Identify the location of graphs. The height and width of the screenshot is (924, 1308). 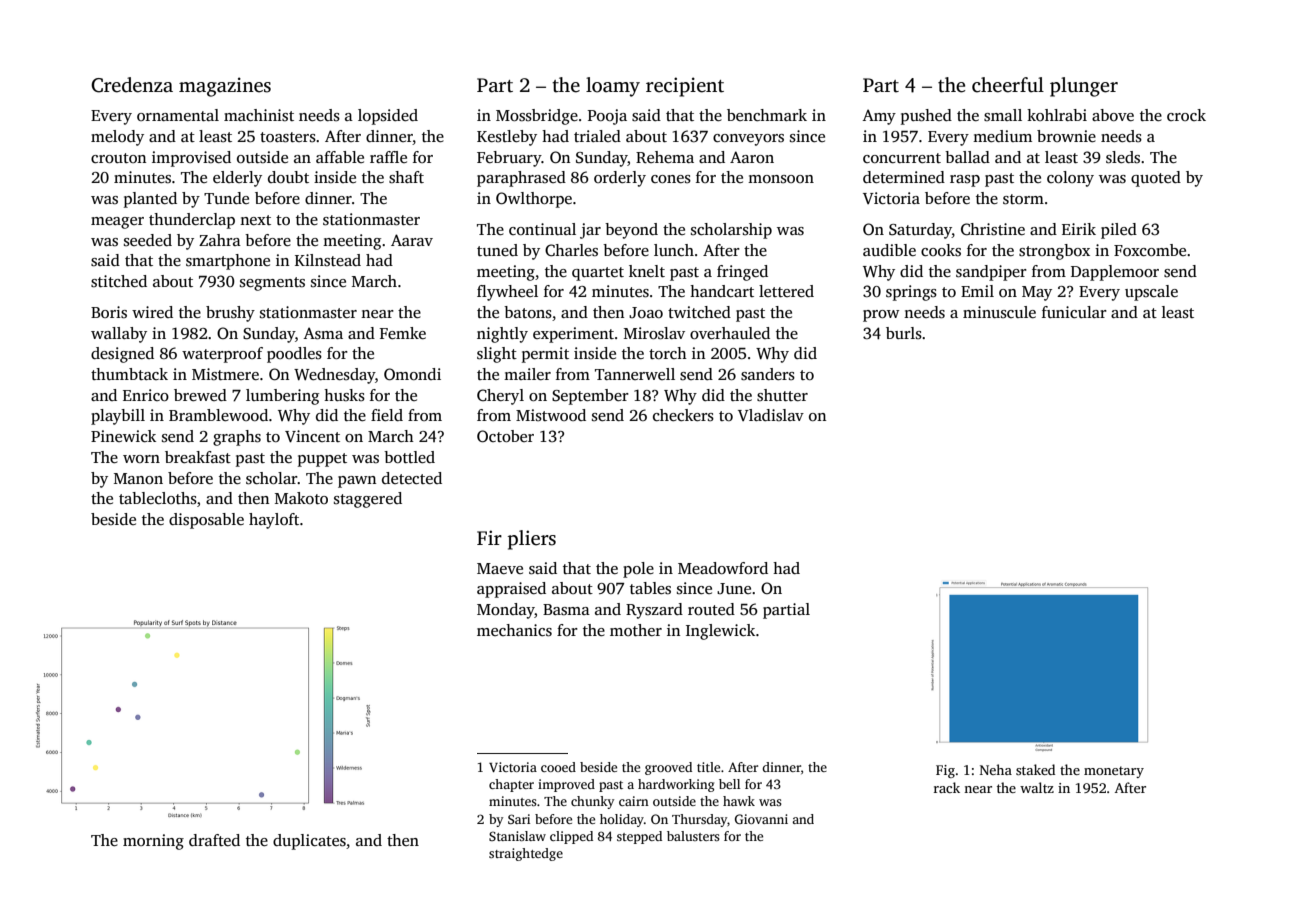
(237, 438).
